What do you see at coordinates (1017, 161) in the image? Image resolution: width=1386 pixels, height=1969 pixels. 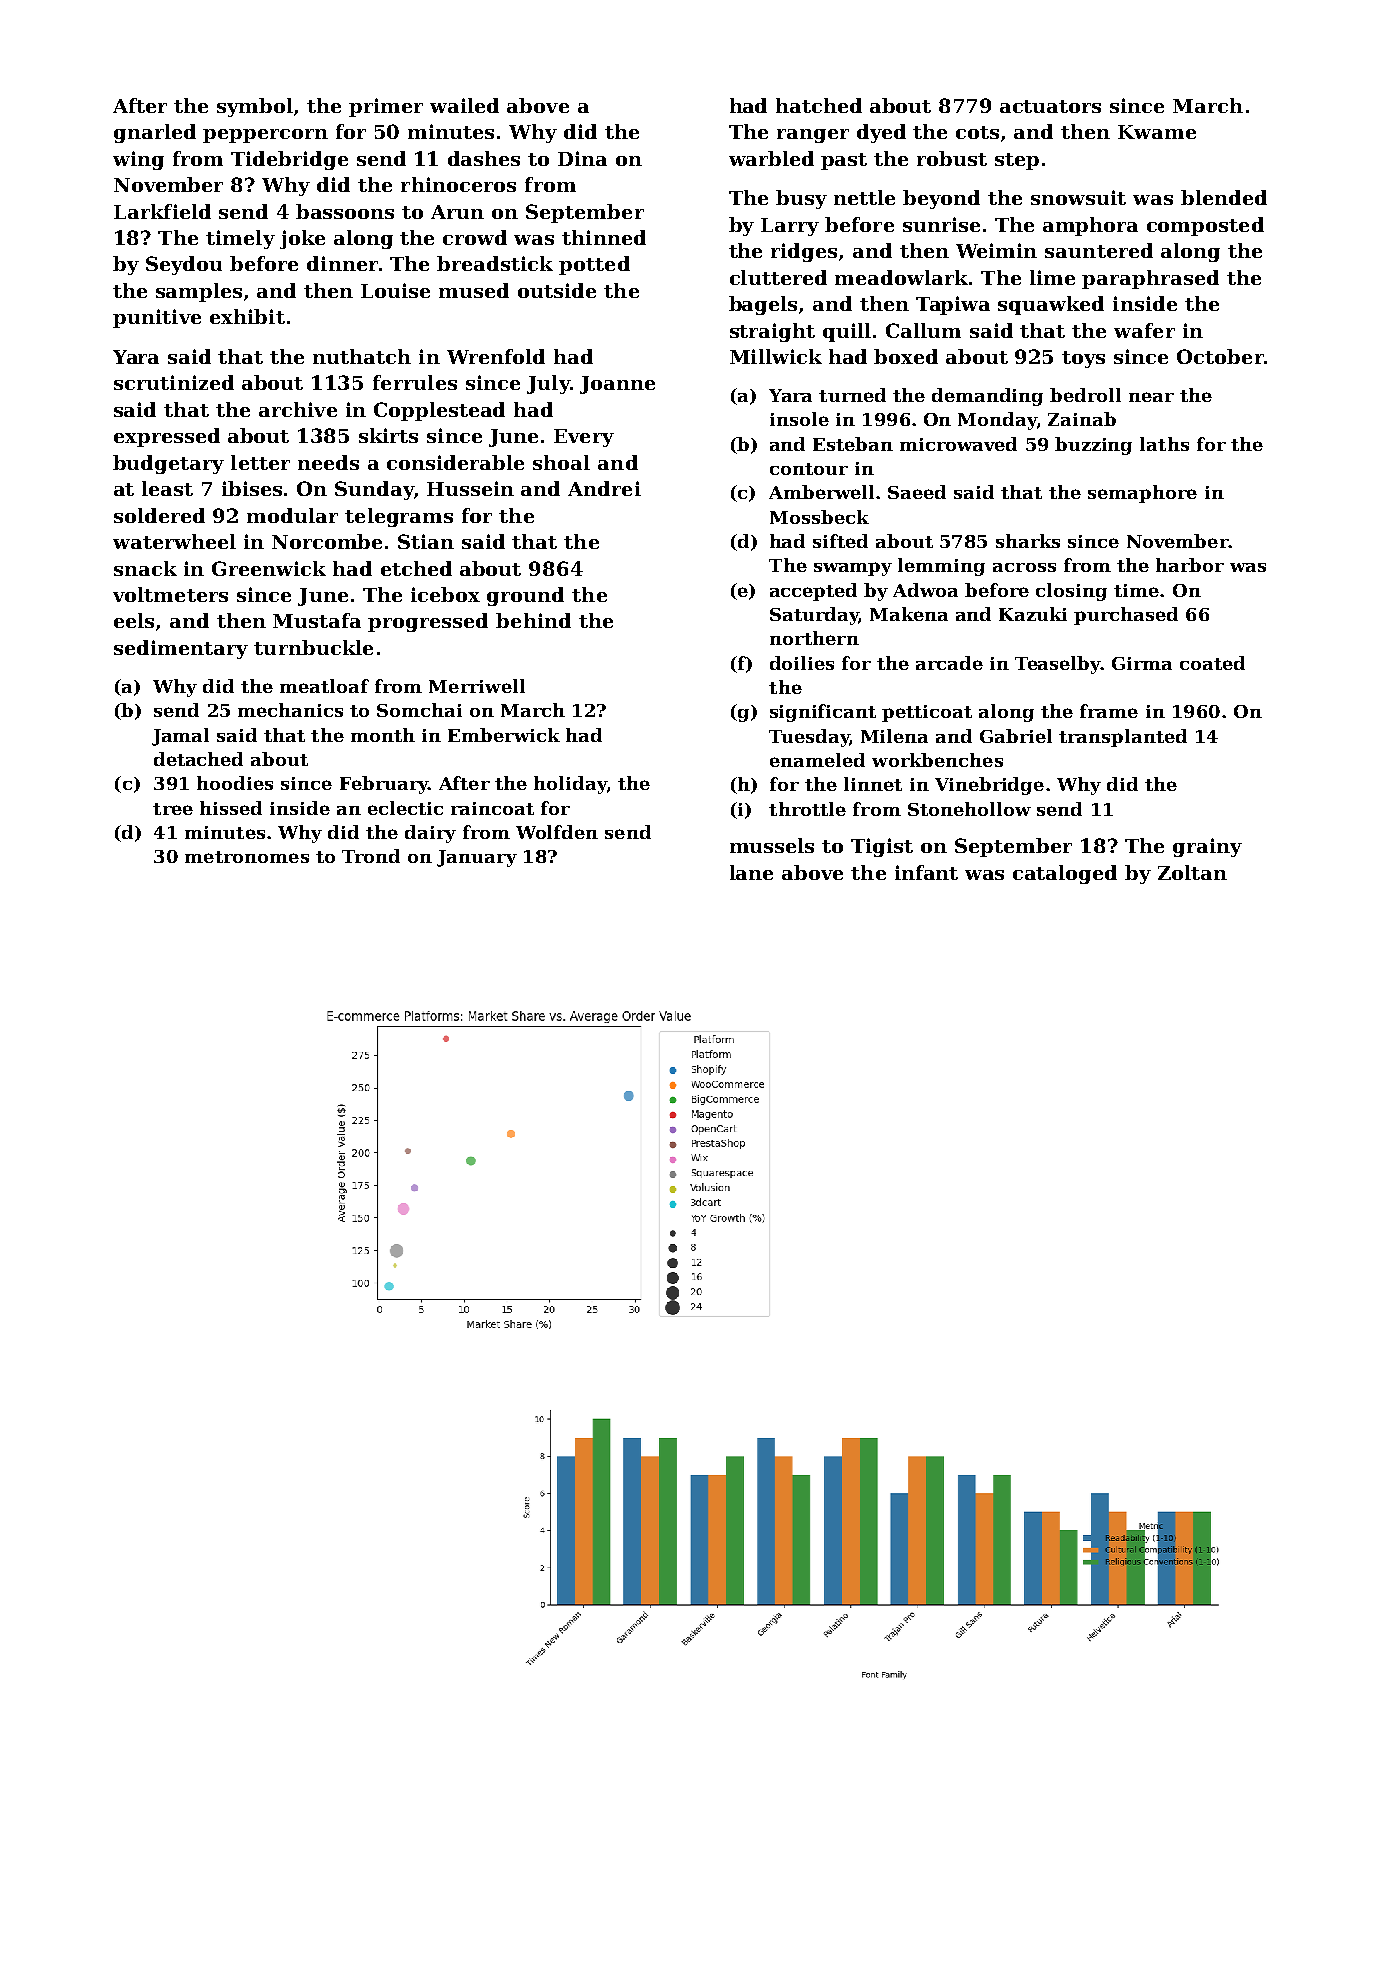 I see `step` at bounding box center [1017, 161].
